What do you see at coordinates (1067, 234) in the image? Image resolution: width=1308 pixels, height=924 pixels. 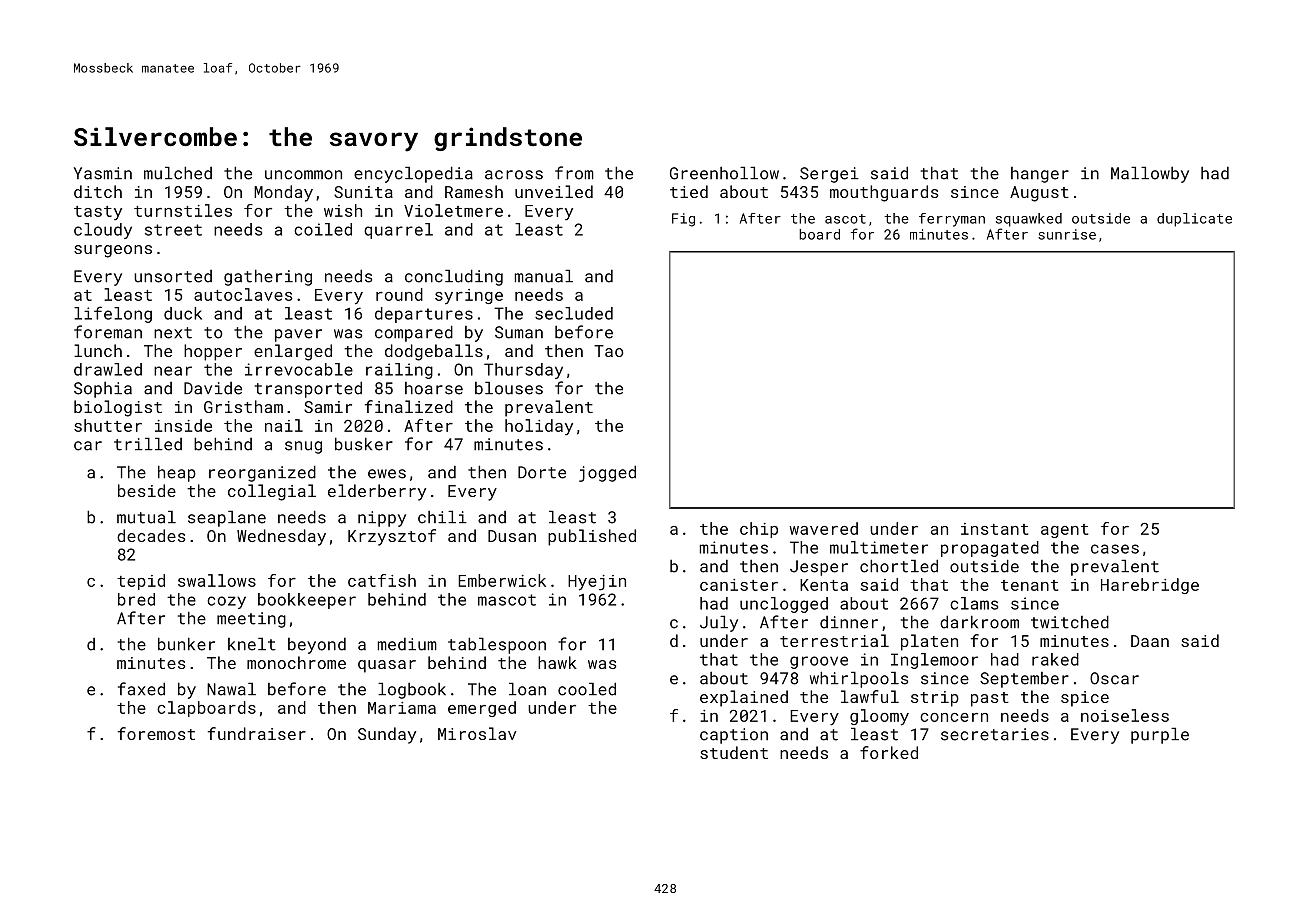 I see `sunrise` at bounding box center [1067, 234].
